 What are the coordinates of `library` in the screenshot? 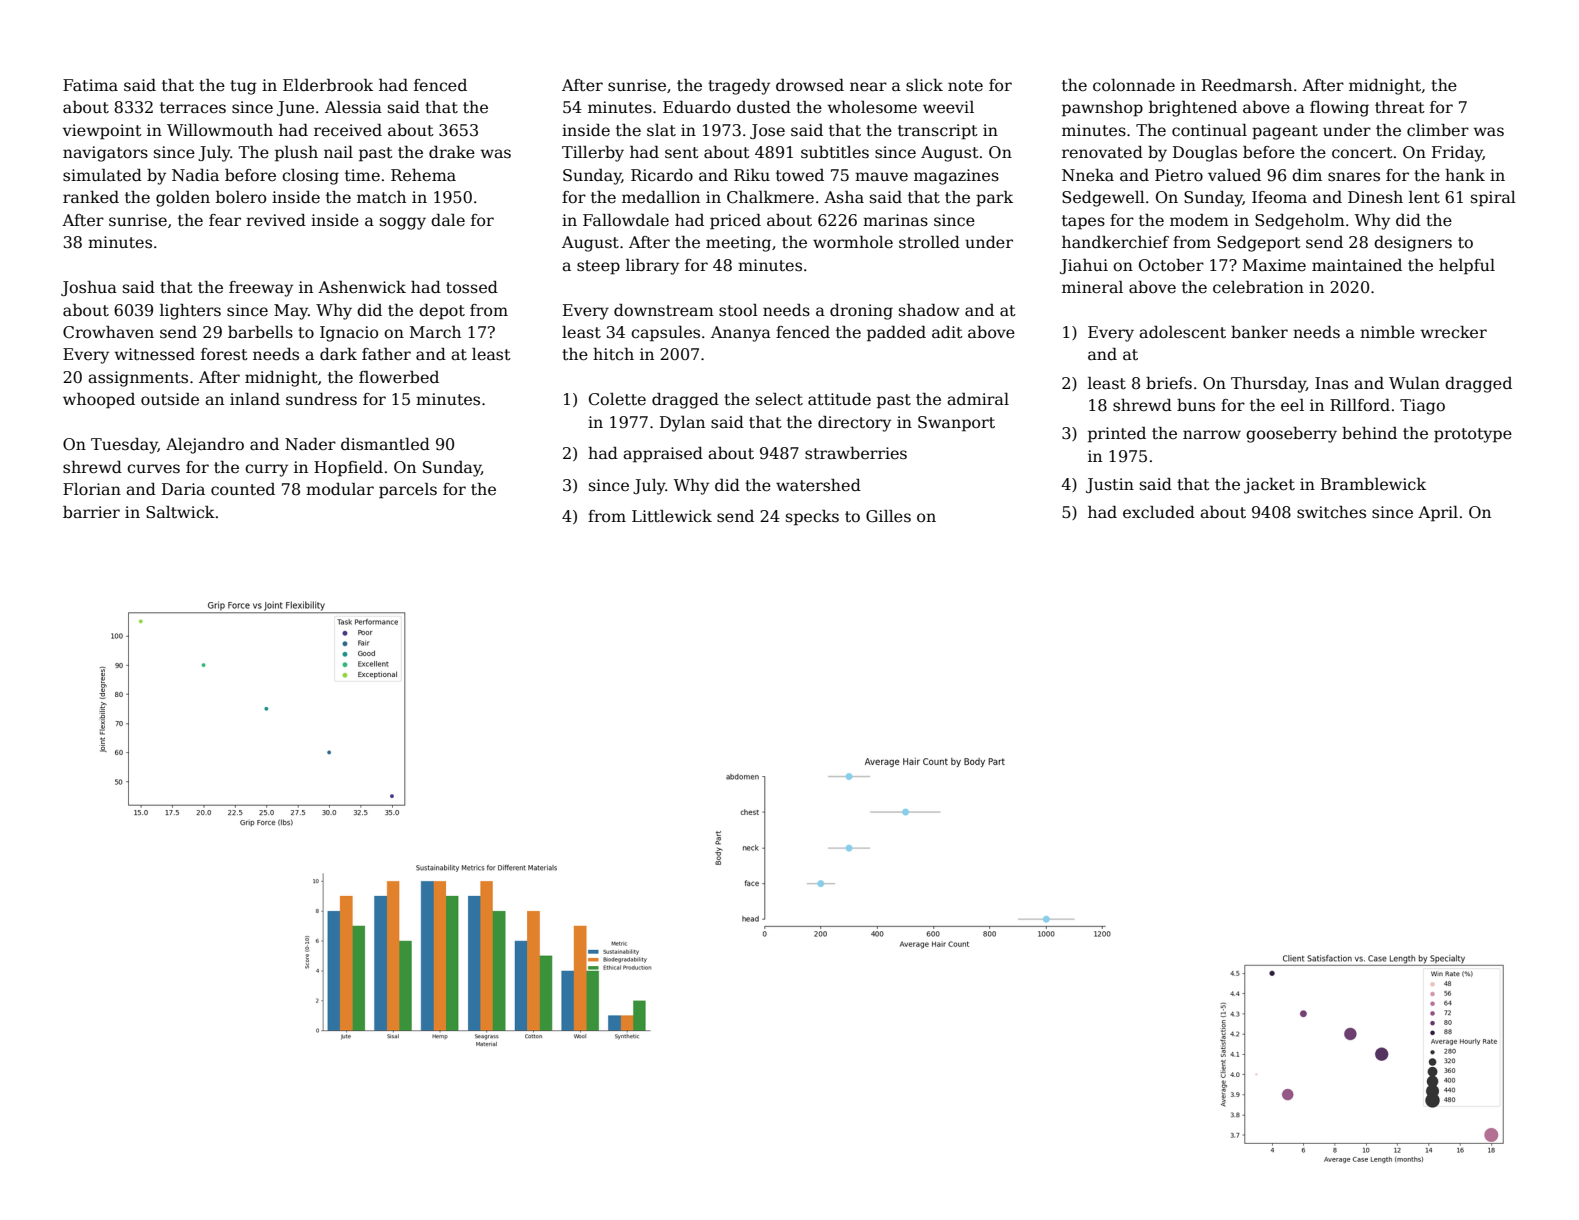 It's located at (652, 267).
